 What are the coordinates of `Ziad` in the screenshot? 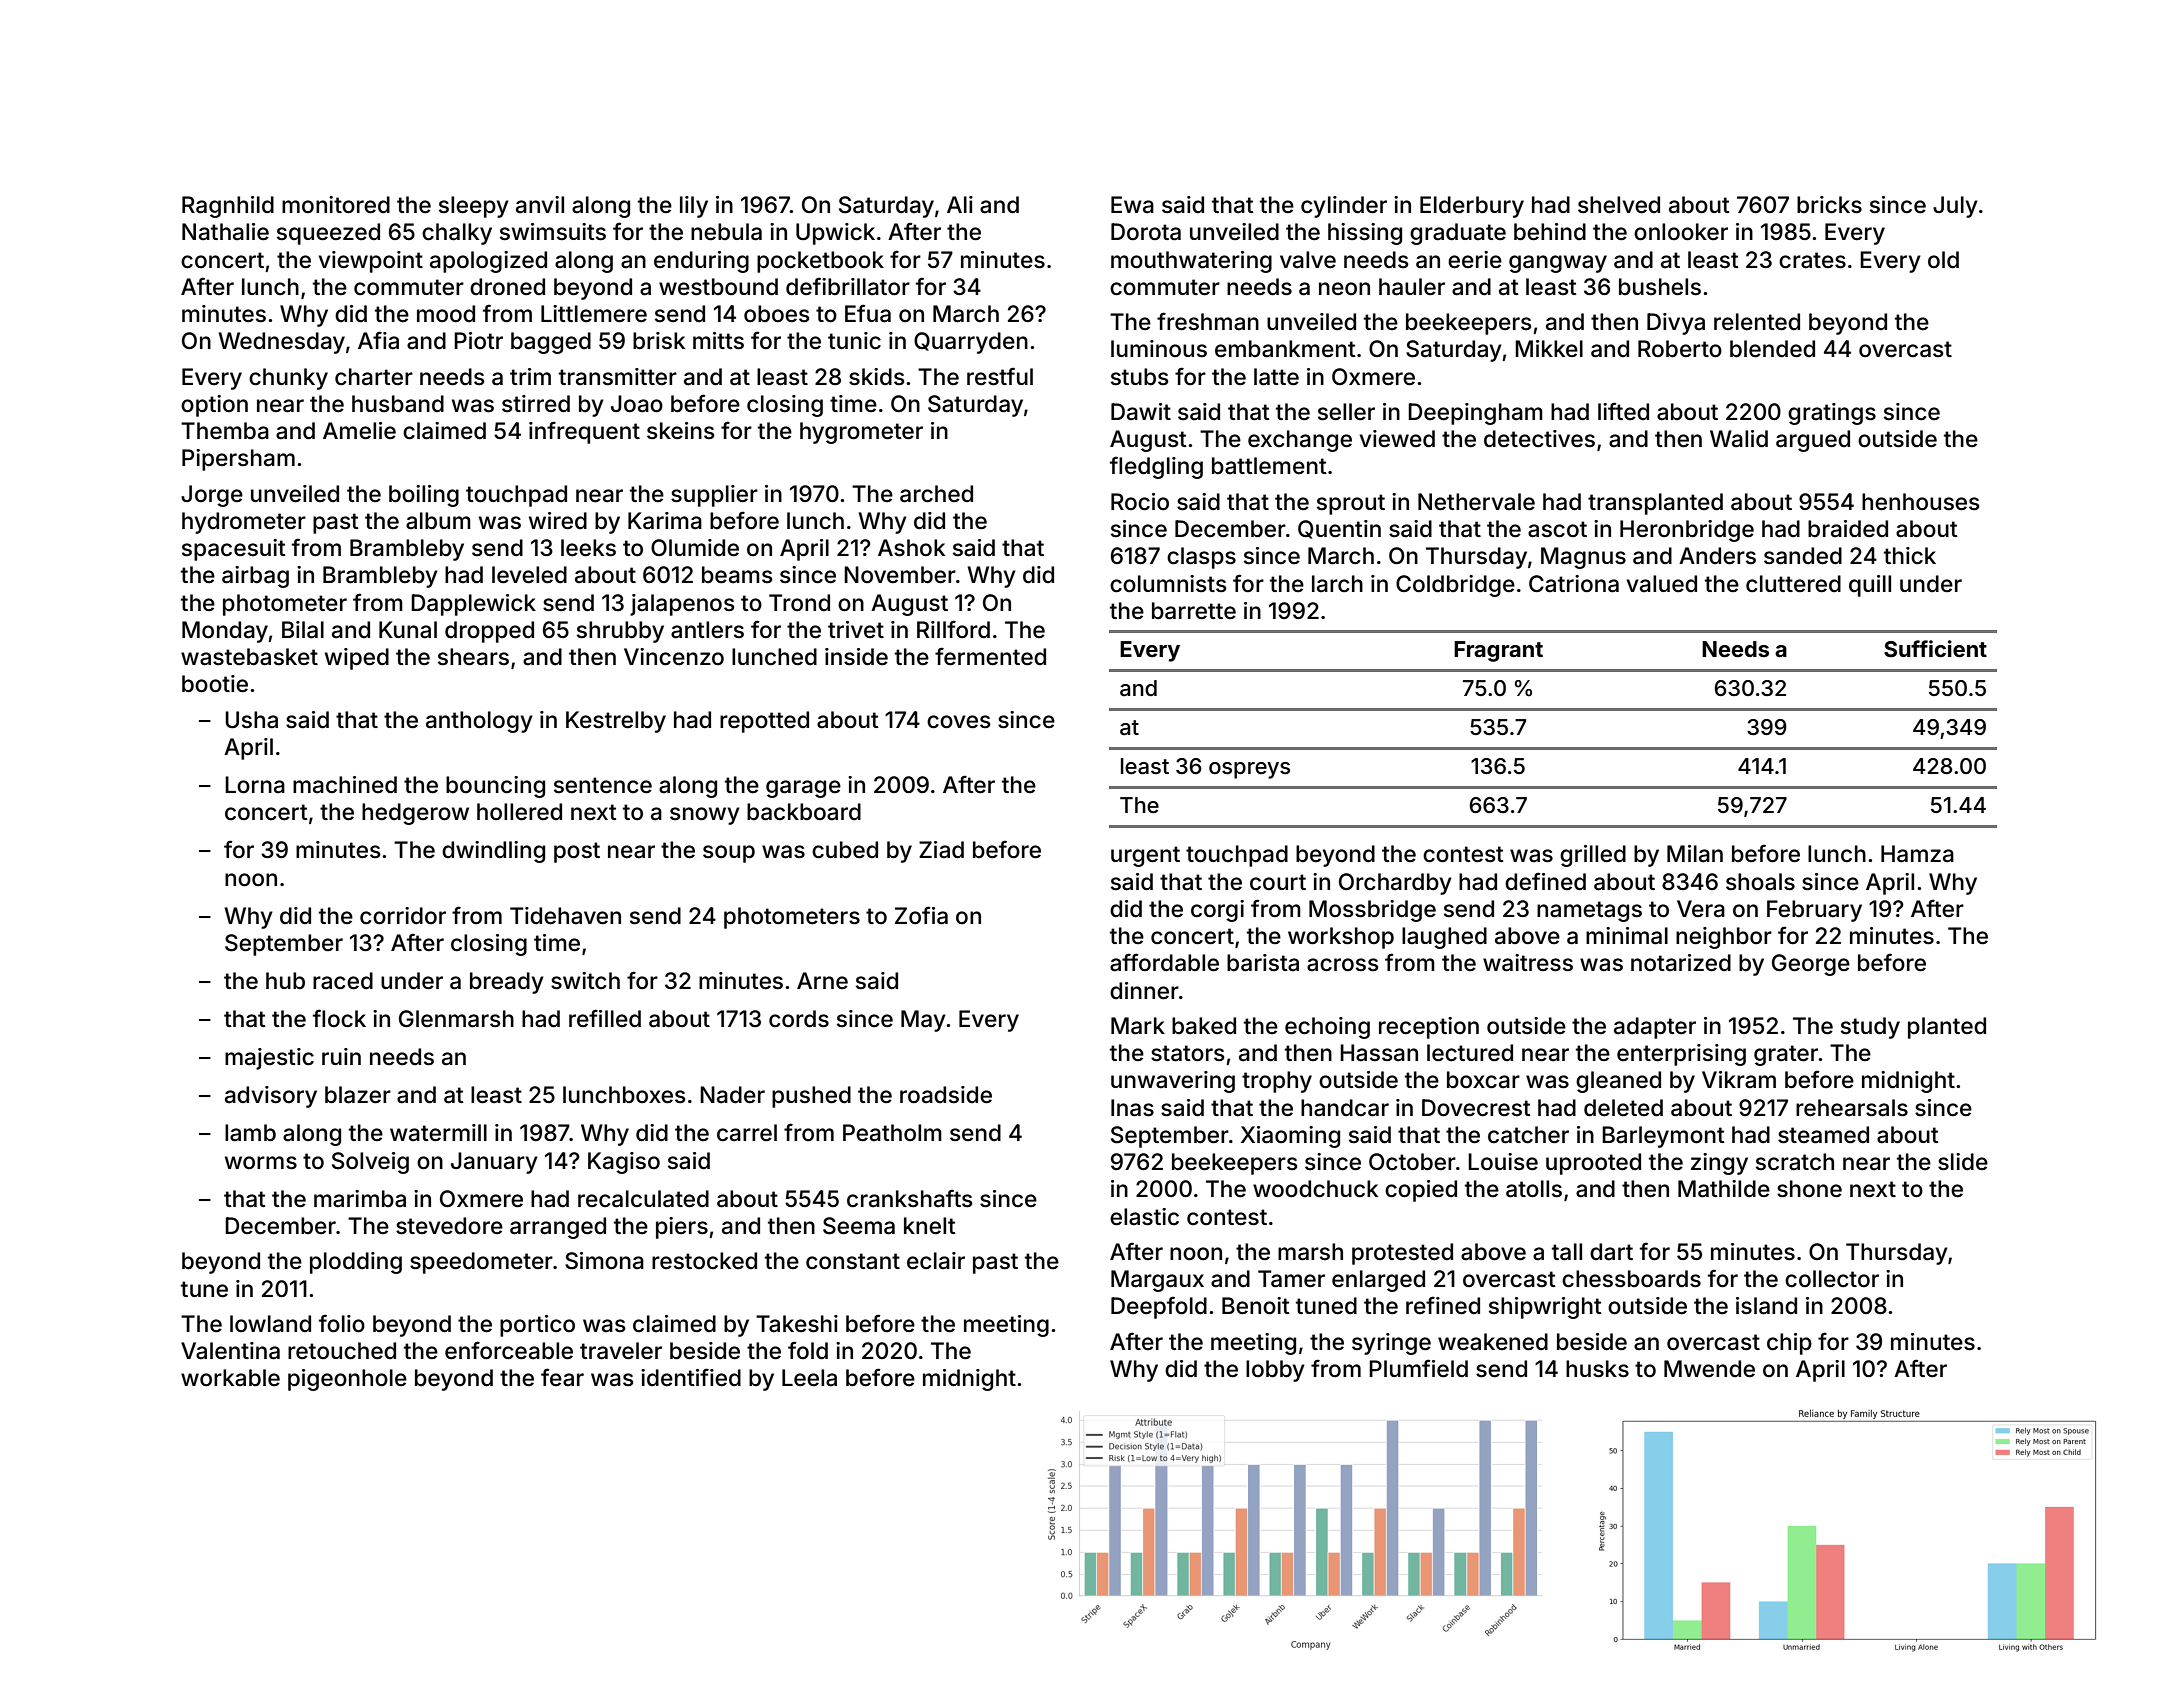 It's located at (941, 850).
